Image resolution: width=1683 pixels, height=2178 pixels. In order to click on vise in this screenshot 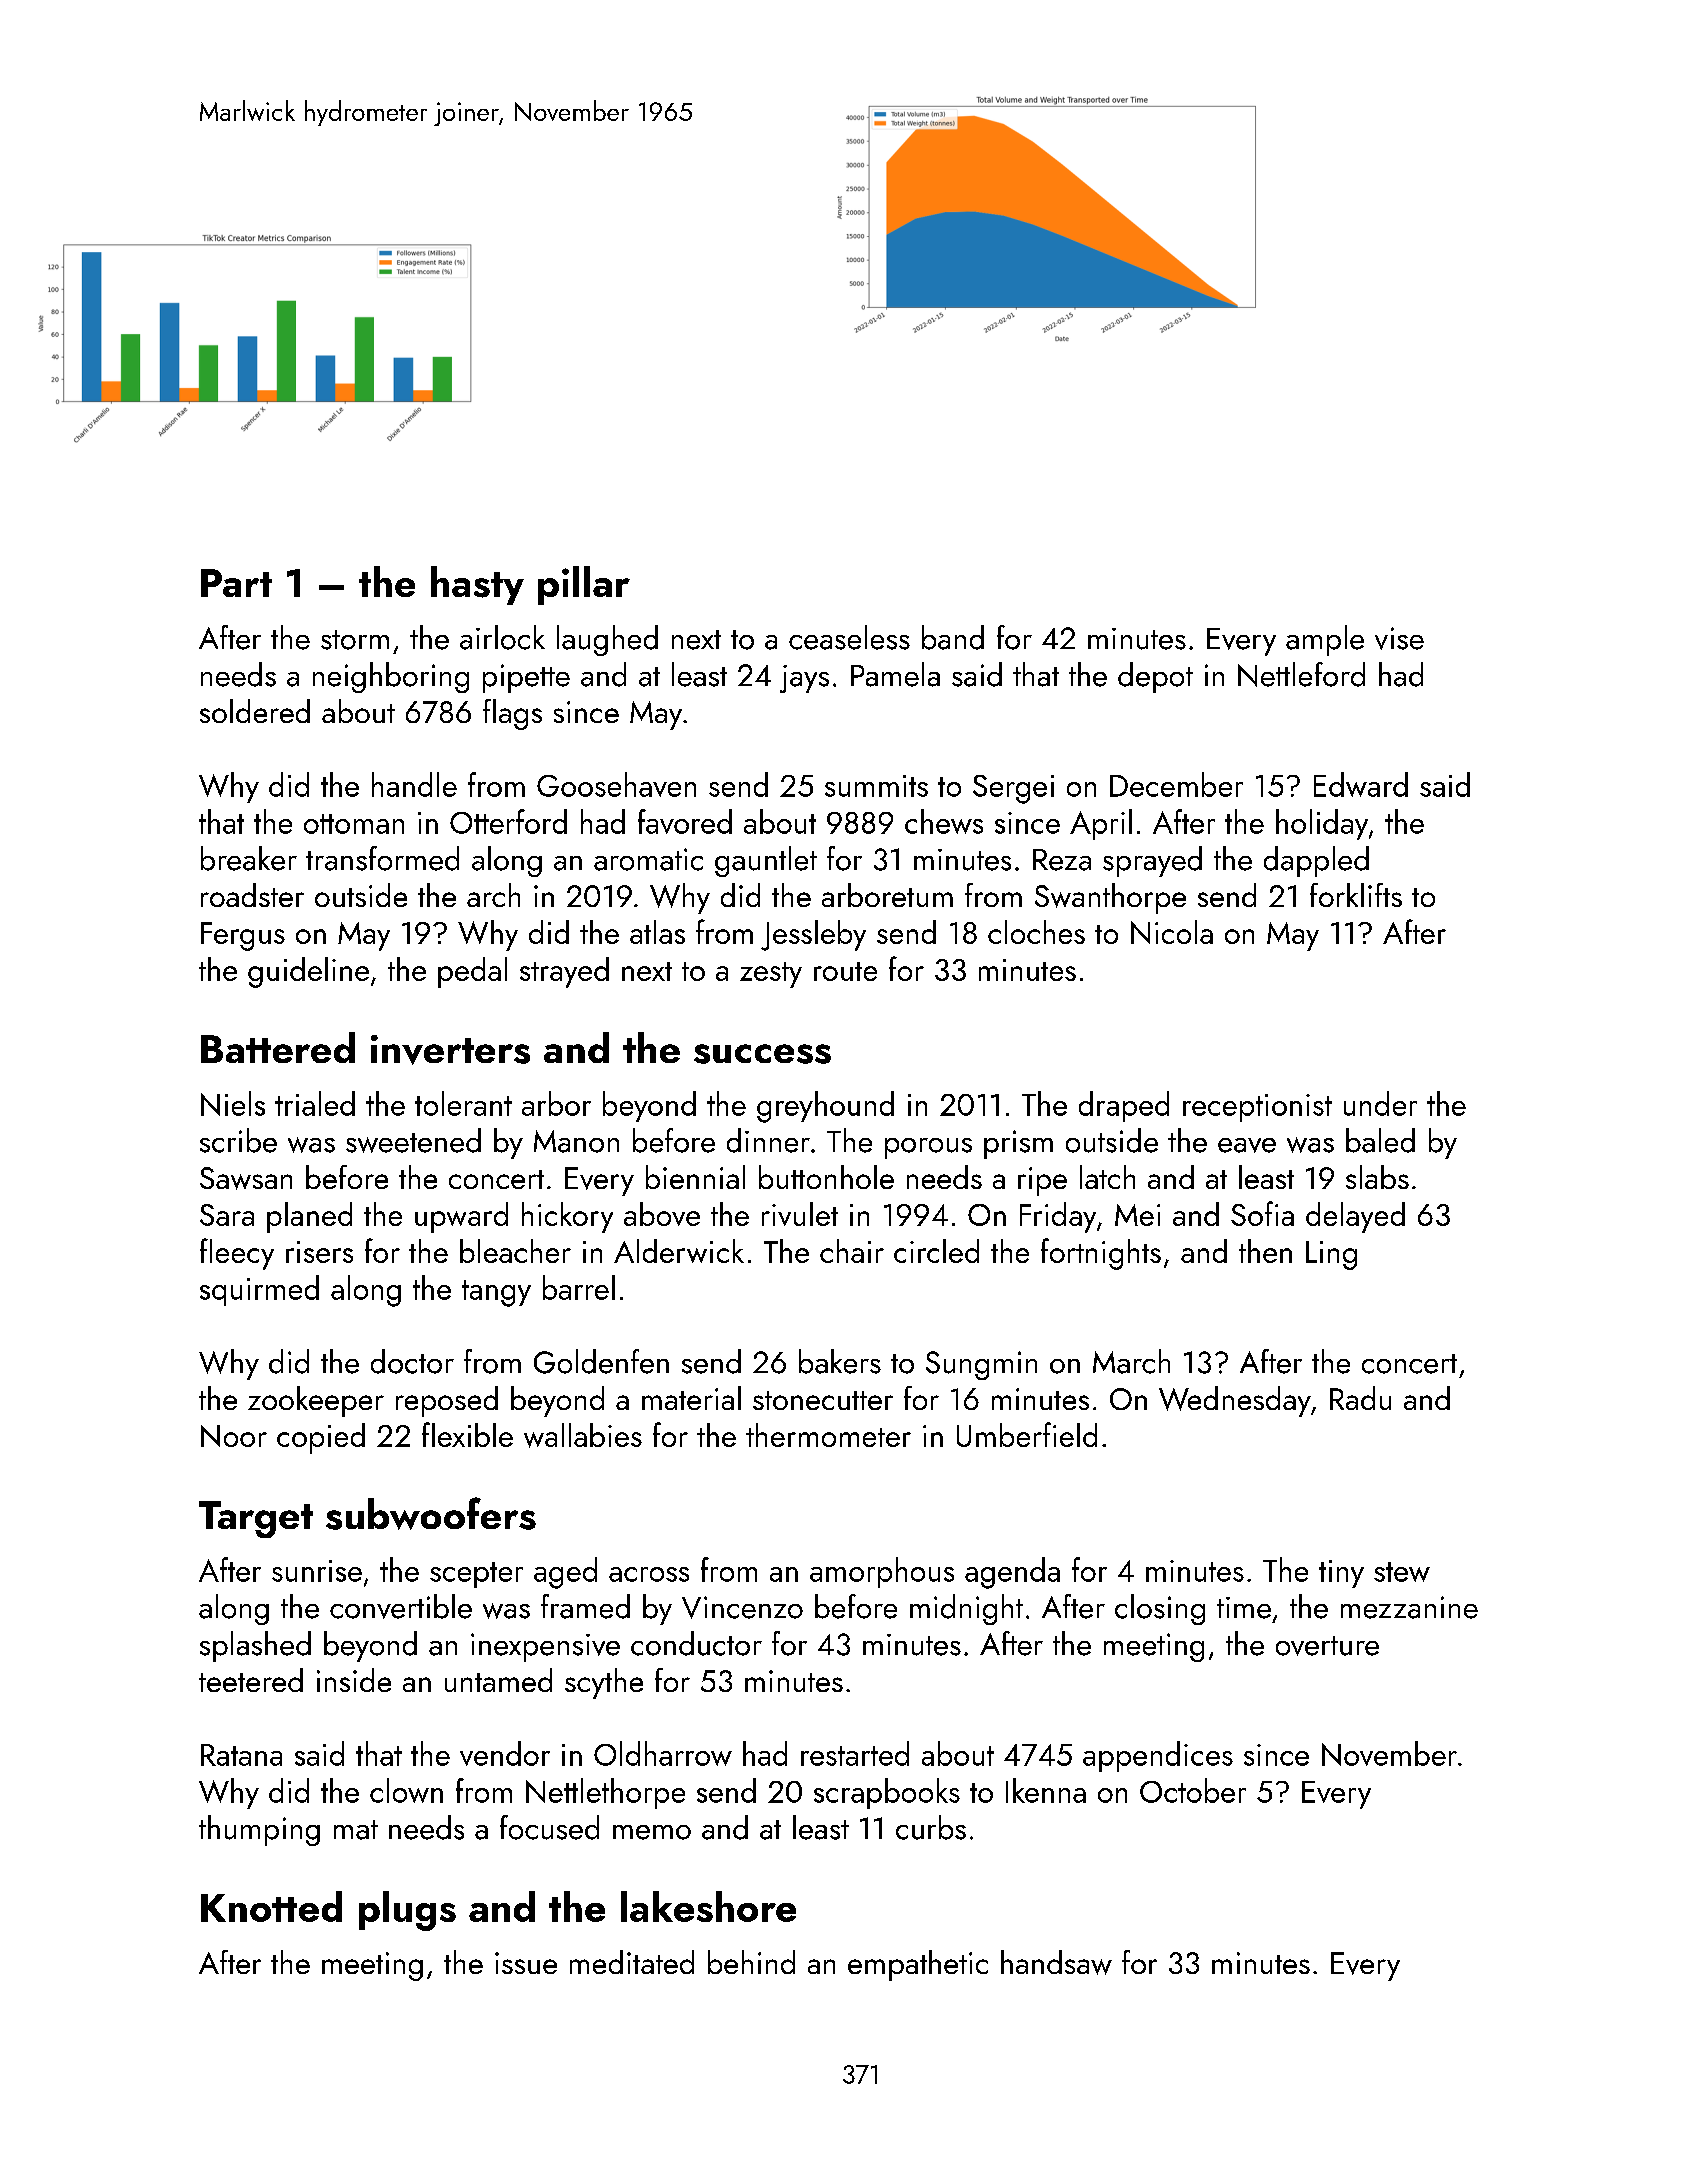, I will do `click(1399, 638)`.
